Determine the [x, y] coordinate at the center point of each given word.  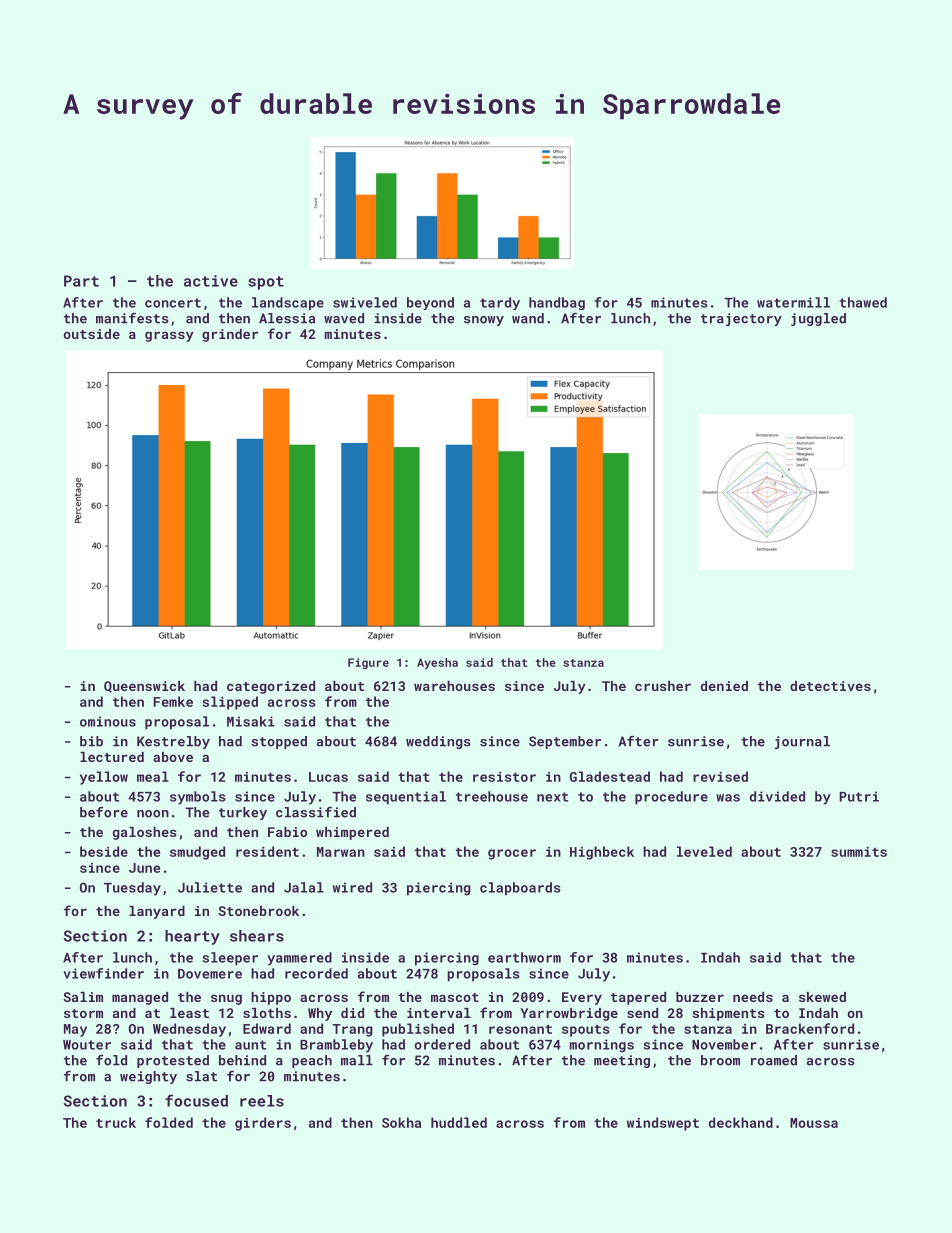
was [728, 798]
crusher [663, 686]
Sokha [401, 1122]
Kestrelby [173, 742]
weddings [438, 742]
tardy [500, 303]
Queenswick [144, 687]
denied [724, 686]
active [211, 281]
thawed [863, 302]
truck [116, 1122]
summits [859, 852]
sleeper [230, 959]
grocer [512, 854]
